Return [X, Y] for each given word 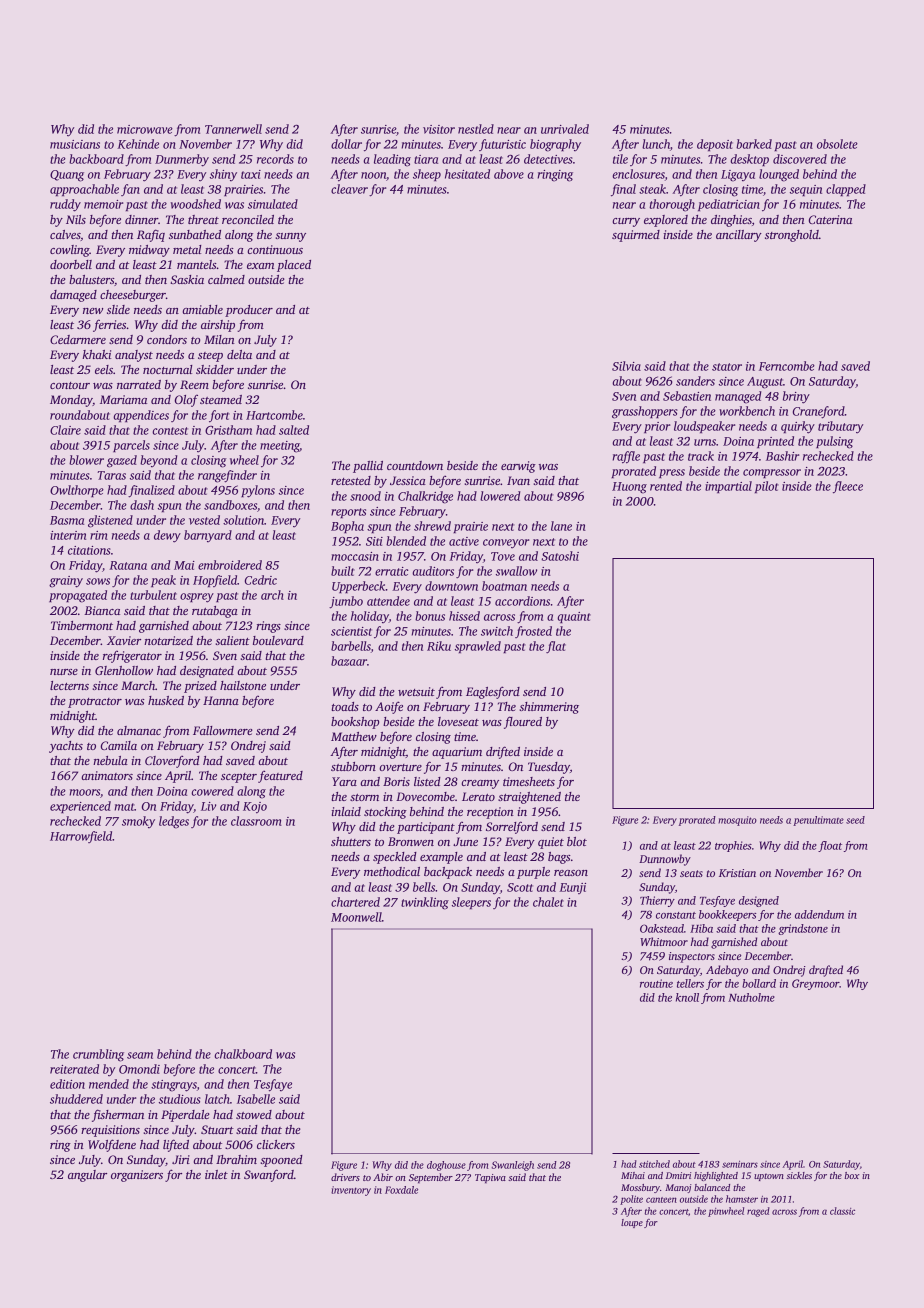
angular [87, 1176]
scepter [239, 778]
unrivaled [565, 129]
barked [754, 144]
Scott [520, 887]
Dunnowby [665, 860]
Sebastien [687, 396]
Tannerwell [233, 129]
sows [98, 581]
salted [294, 430]
